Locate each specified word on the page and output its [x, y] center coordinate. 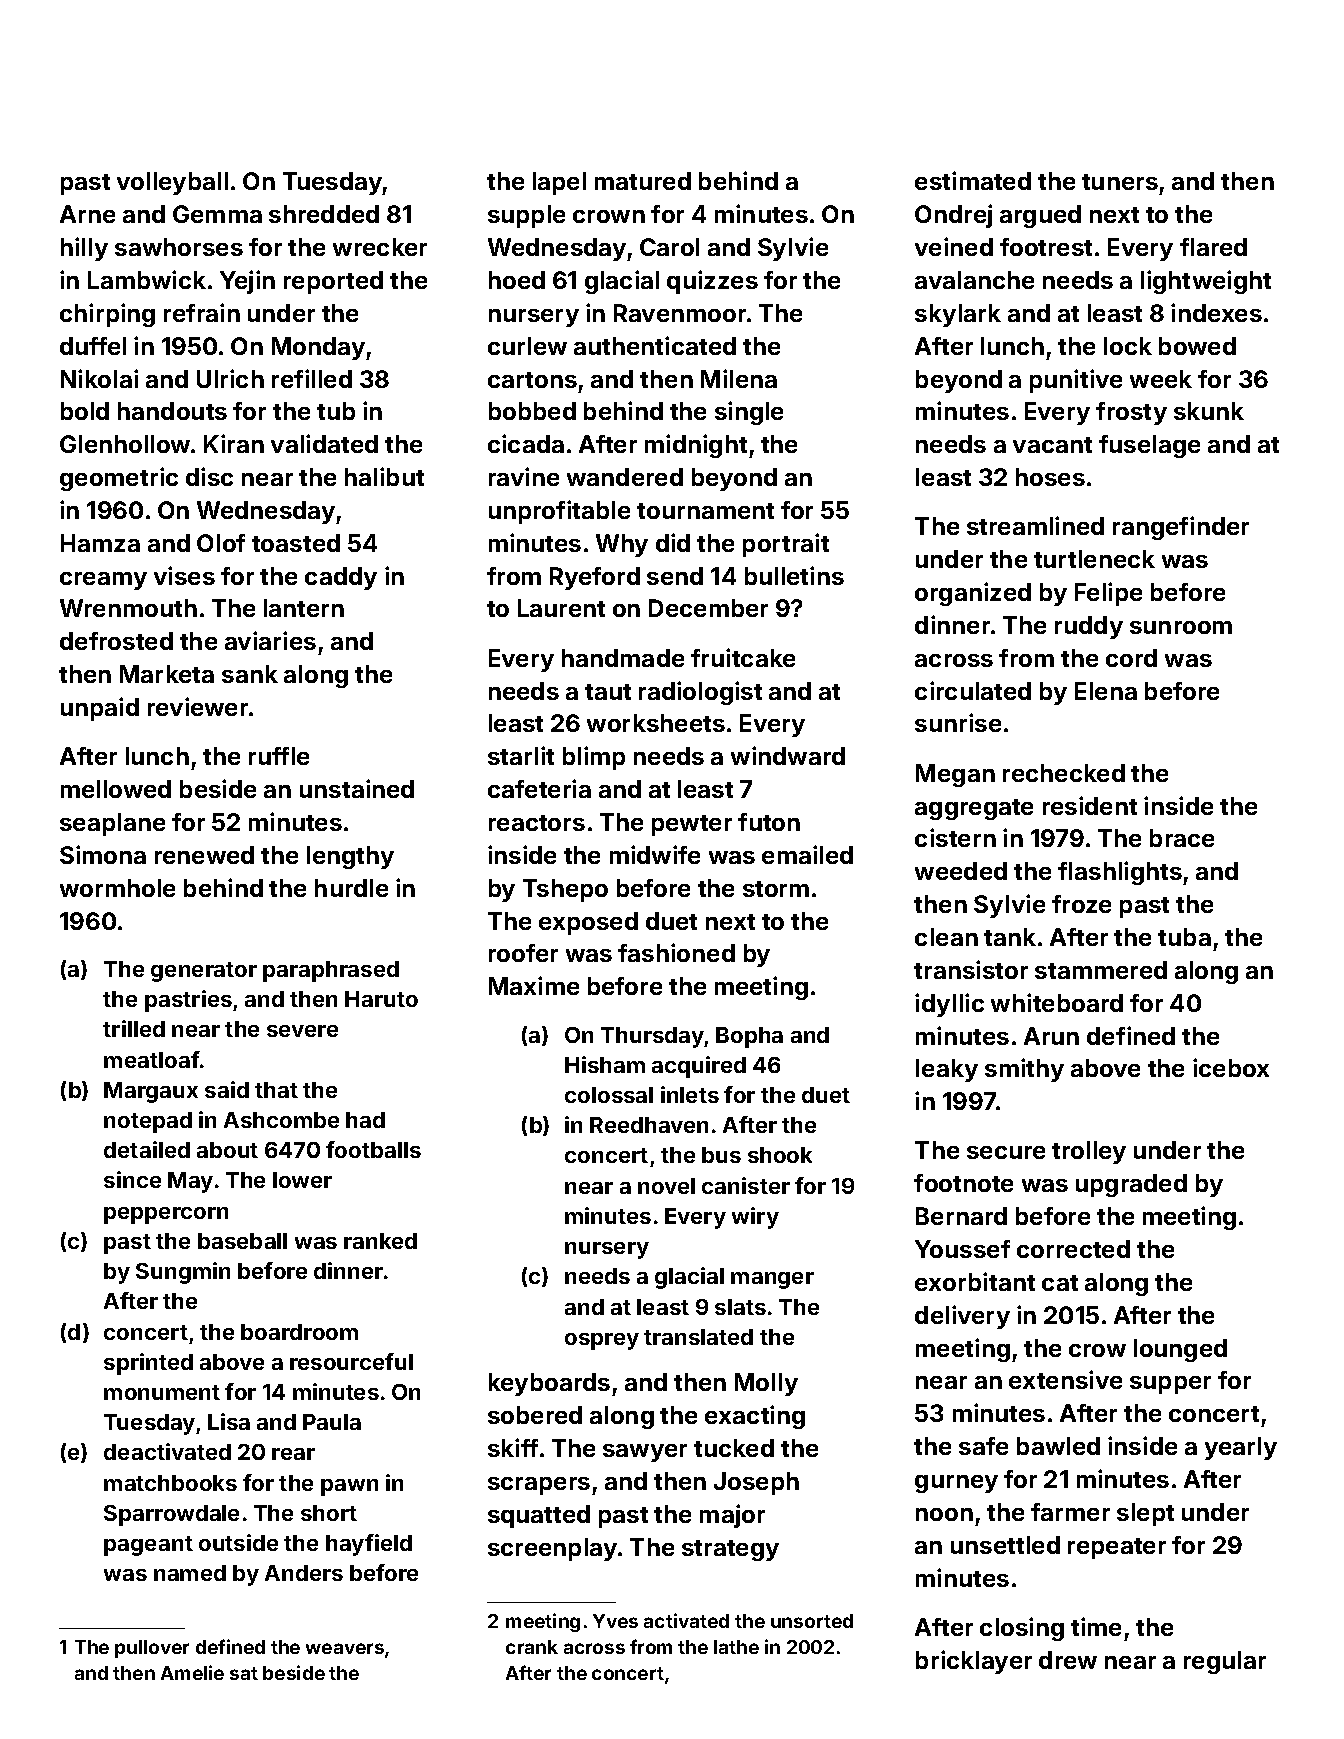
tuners [1120, 182]
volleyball [172, 183]
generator [204, 972]
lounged [1180, 1350]
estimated [973, 180]
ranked [380, 1241]
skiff [513, 1447]
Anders [304, 1573]
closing [1022, 1629]
